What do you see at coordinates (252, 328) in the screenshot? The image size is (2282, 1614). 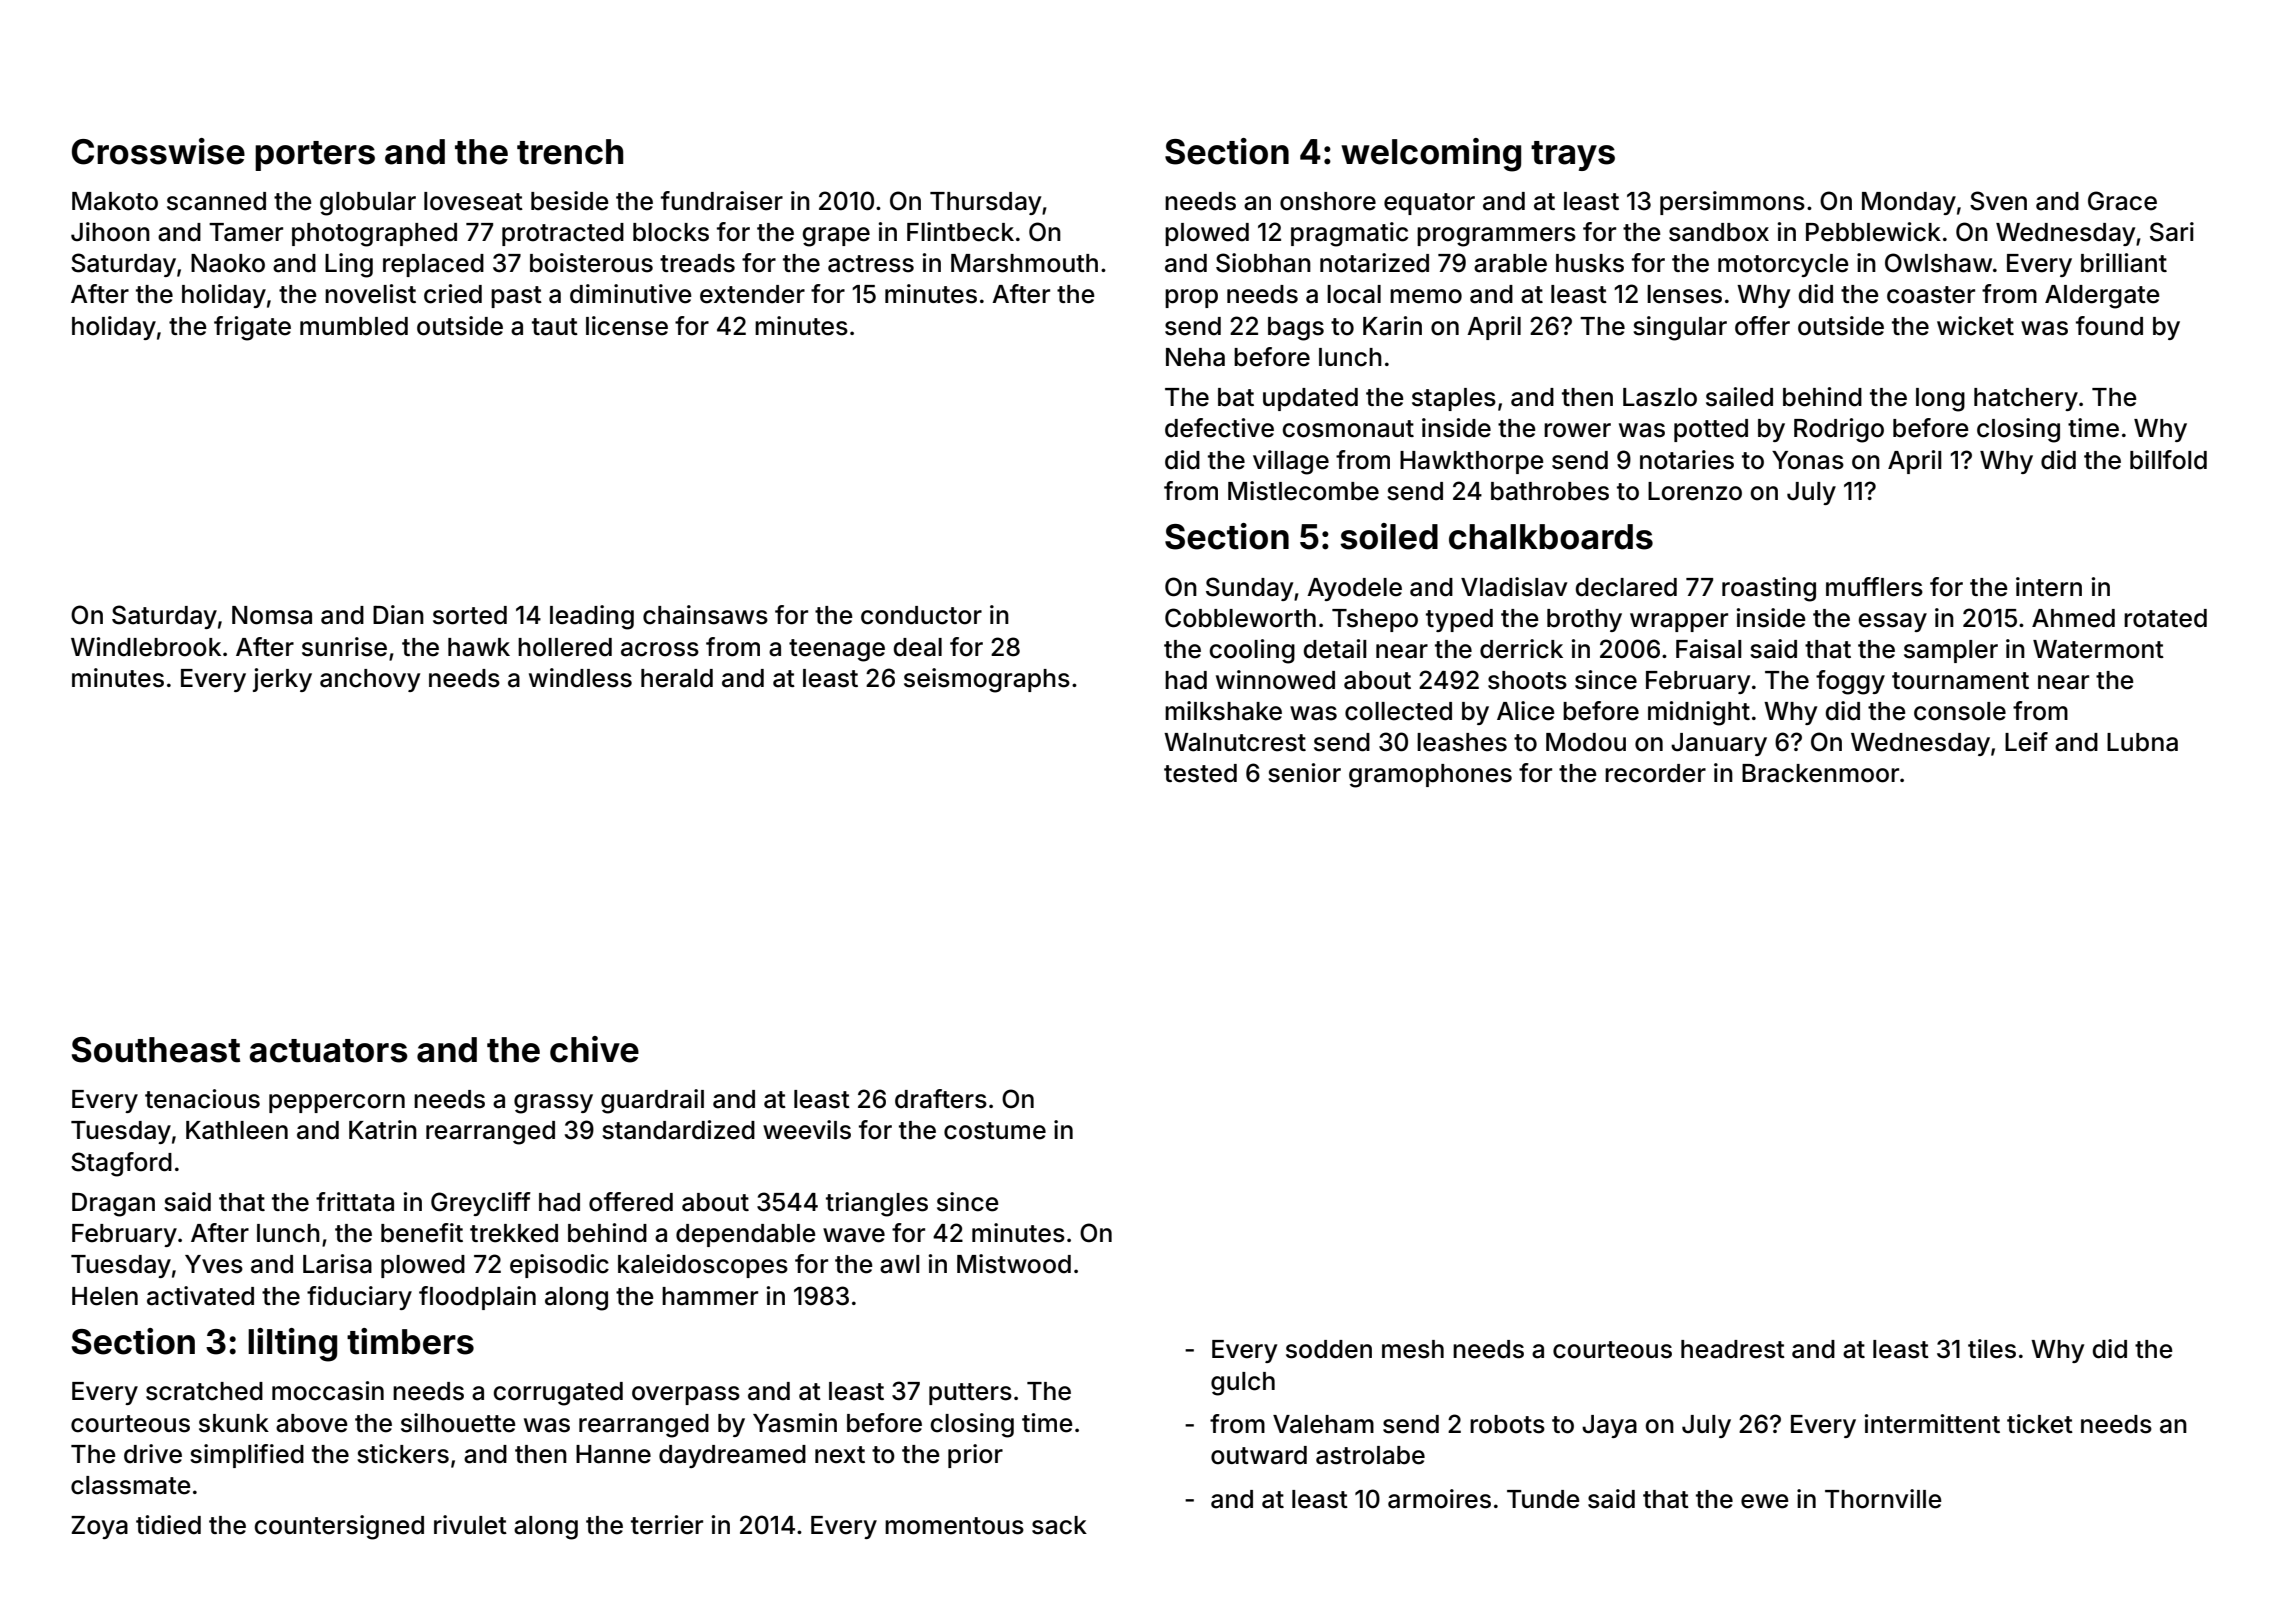 I see `frigate` at bounding box center [252, 328].
